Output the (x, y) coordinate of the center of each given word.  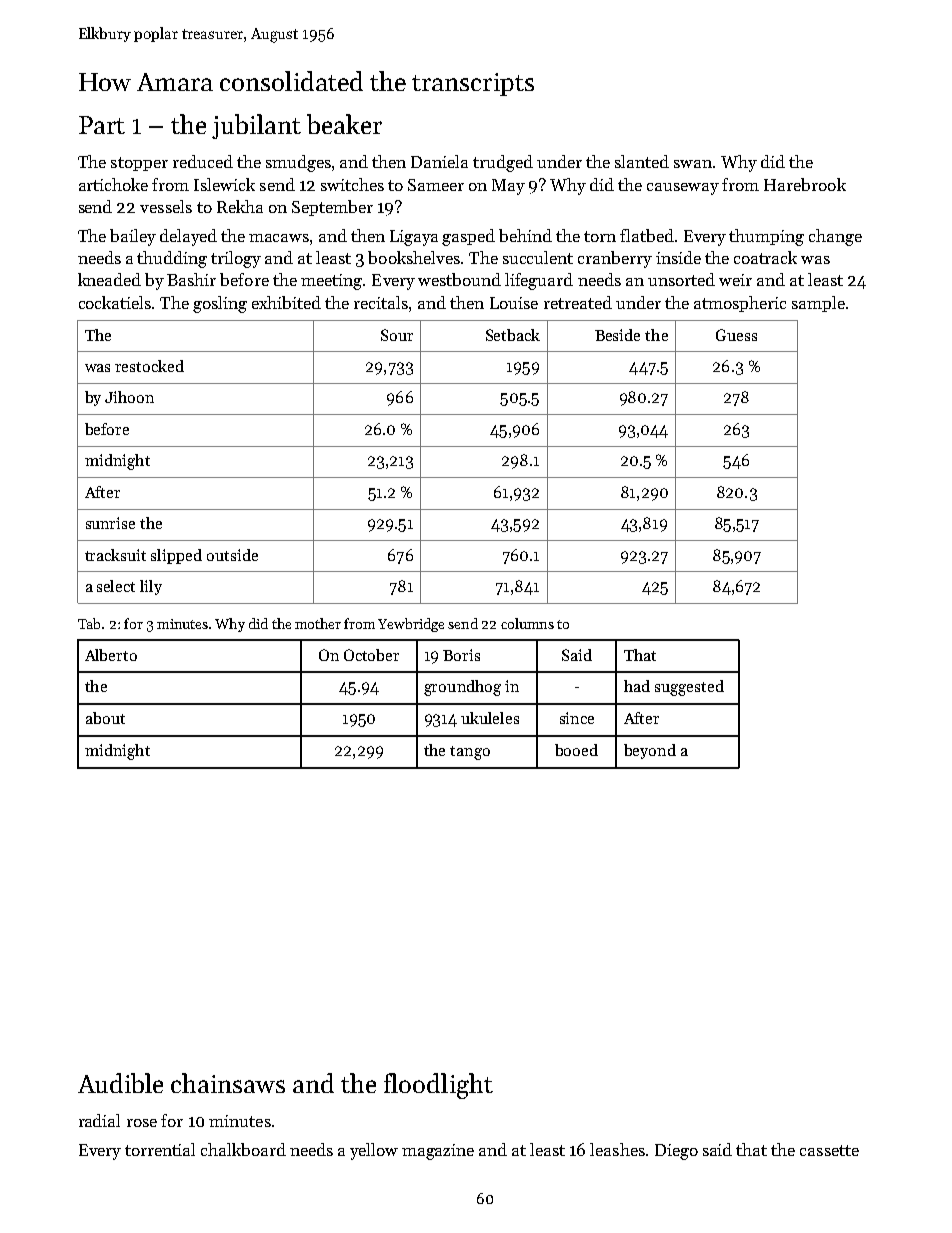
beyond (650, 751)
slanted (642, 161)
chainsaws (228, 1083)
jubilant (256, 126)
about (105, 718)
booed (576, 750)
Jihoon (129, 397)
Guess (736, 335)
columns (527, 623)
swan (693, 164)
